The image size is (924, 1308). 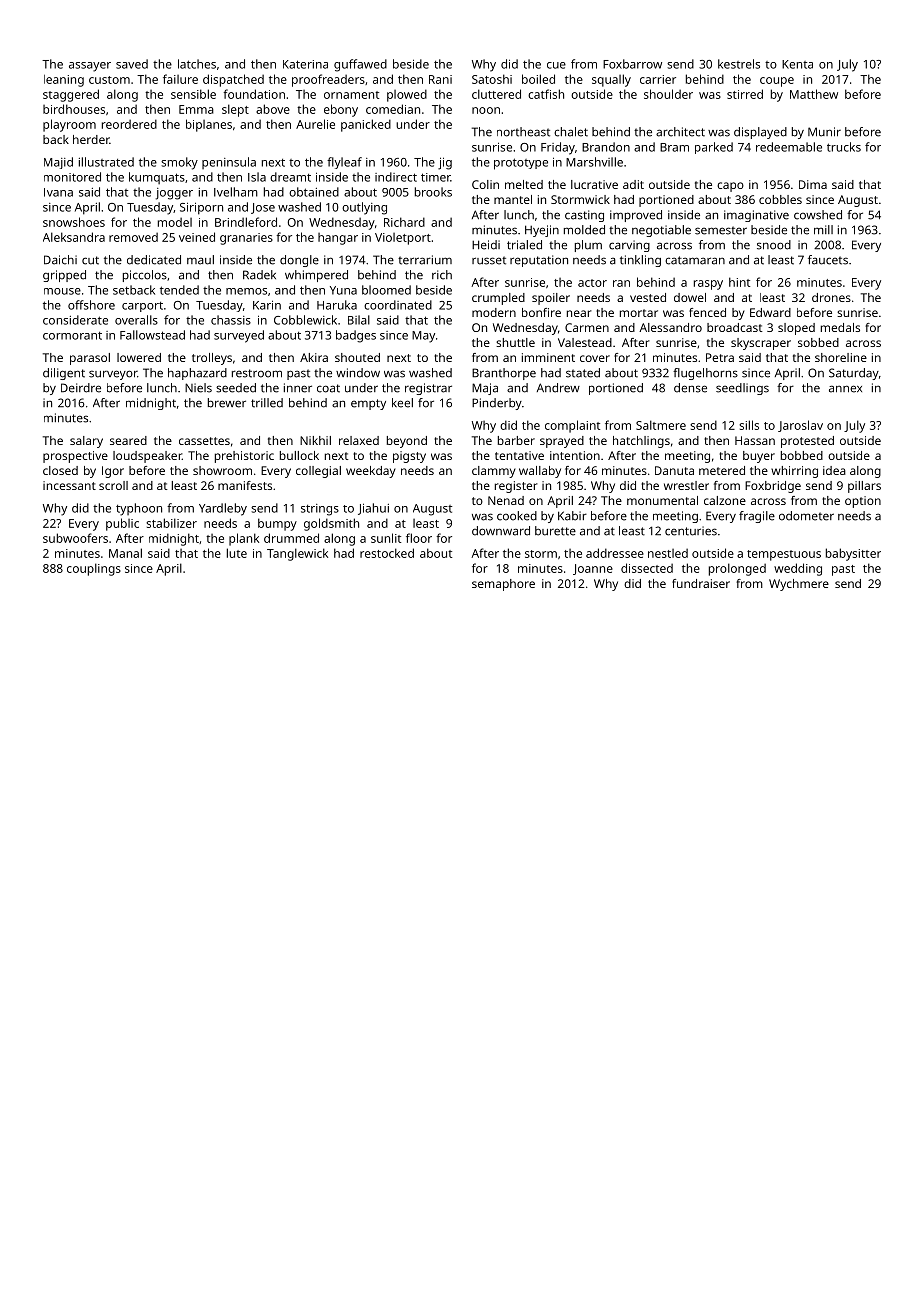 I want to click on register, so click(x=516, y=487).
